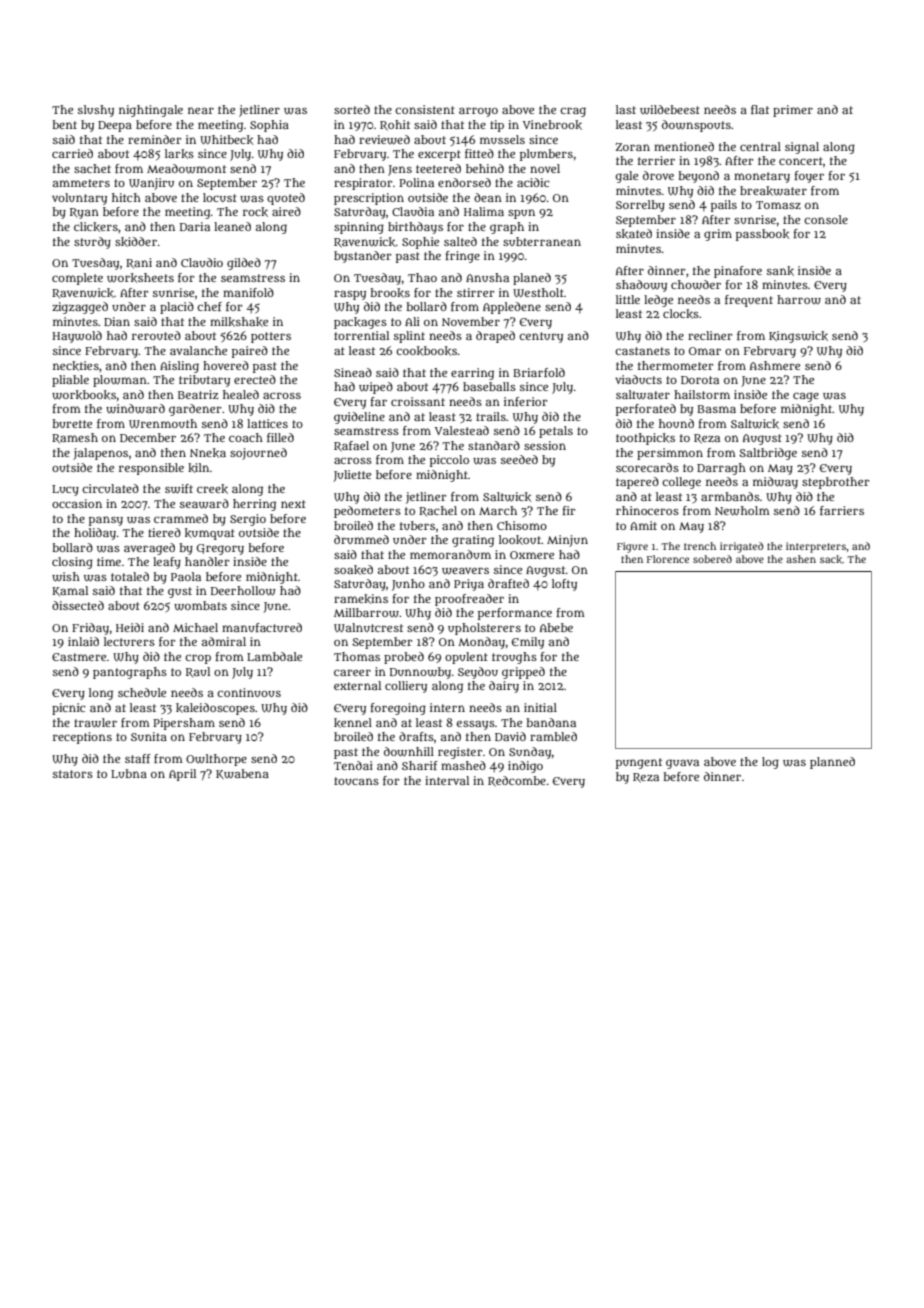 The height and width of the image is (1308, 924). I want to click on troughs, so click(514, 658).
